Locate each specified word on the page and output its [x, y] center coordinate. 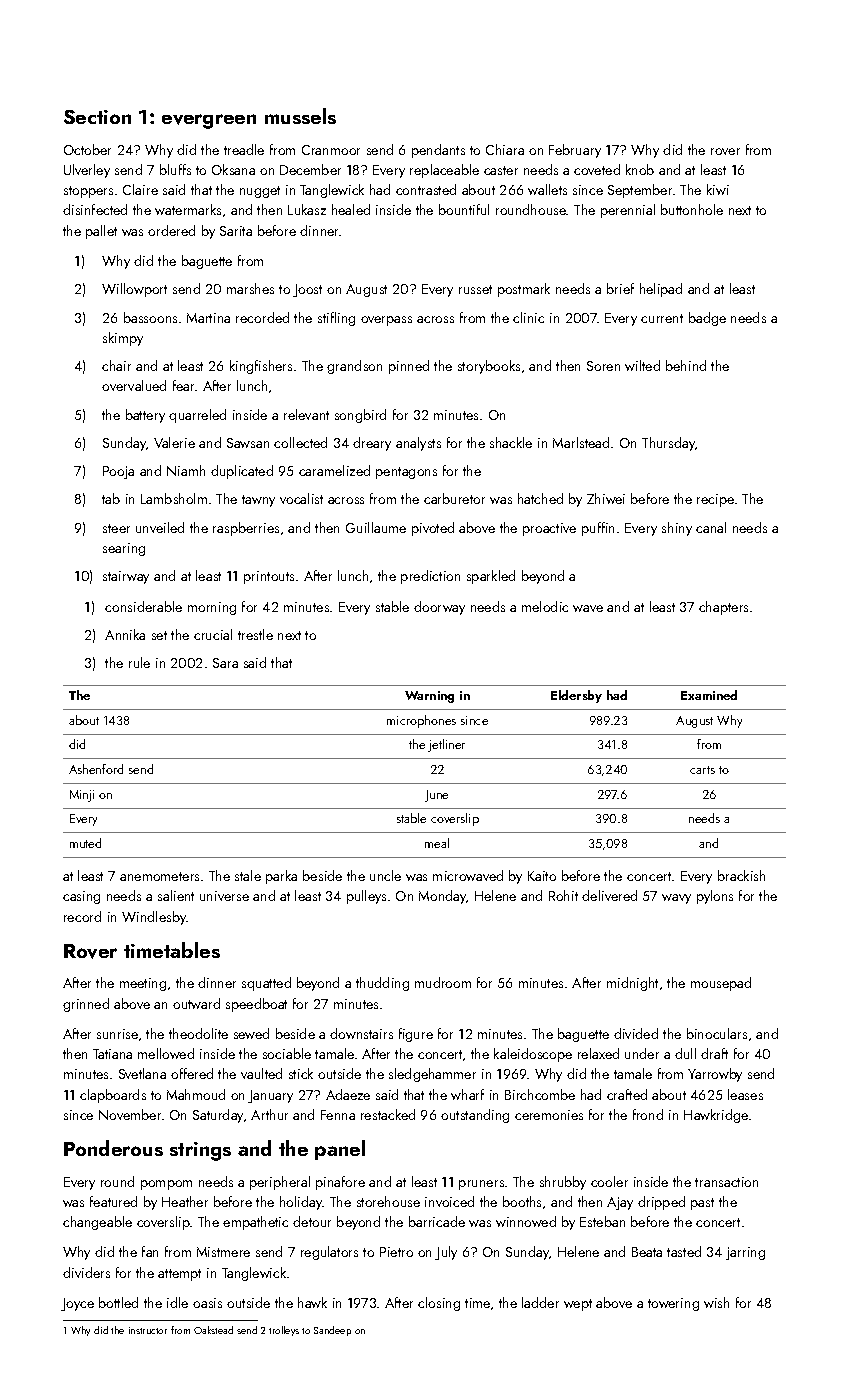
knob [640, 169]
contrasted [426, 189]
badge [707, 319]
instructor [148, 1330]
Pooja [118, 472]
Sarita [236, 231]
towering [673, 1304]
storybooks [489, 367]
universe [224, 896]
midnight [632, 984]
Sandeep [332, 1331]
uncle [385, 875]
